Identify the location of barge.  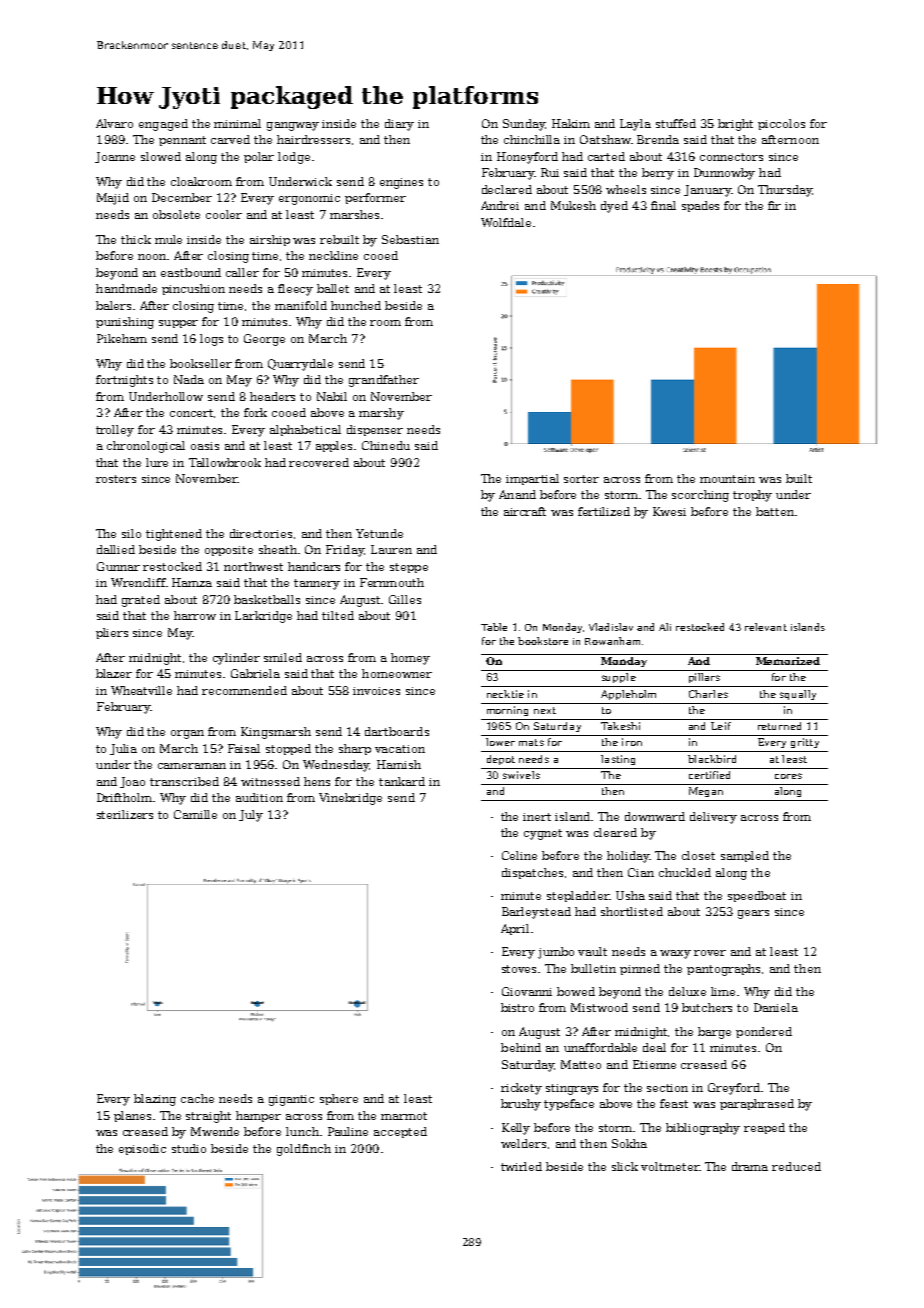
(714, 1033).
